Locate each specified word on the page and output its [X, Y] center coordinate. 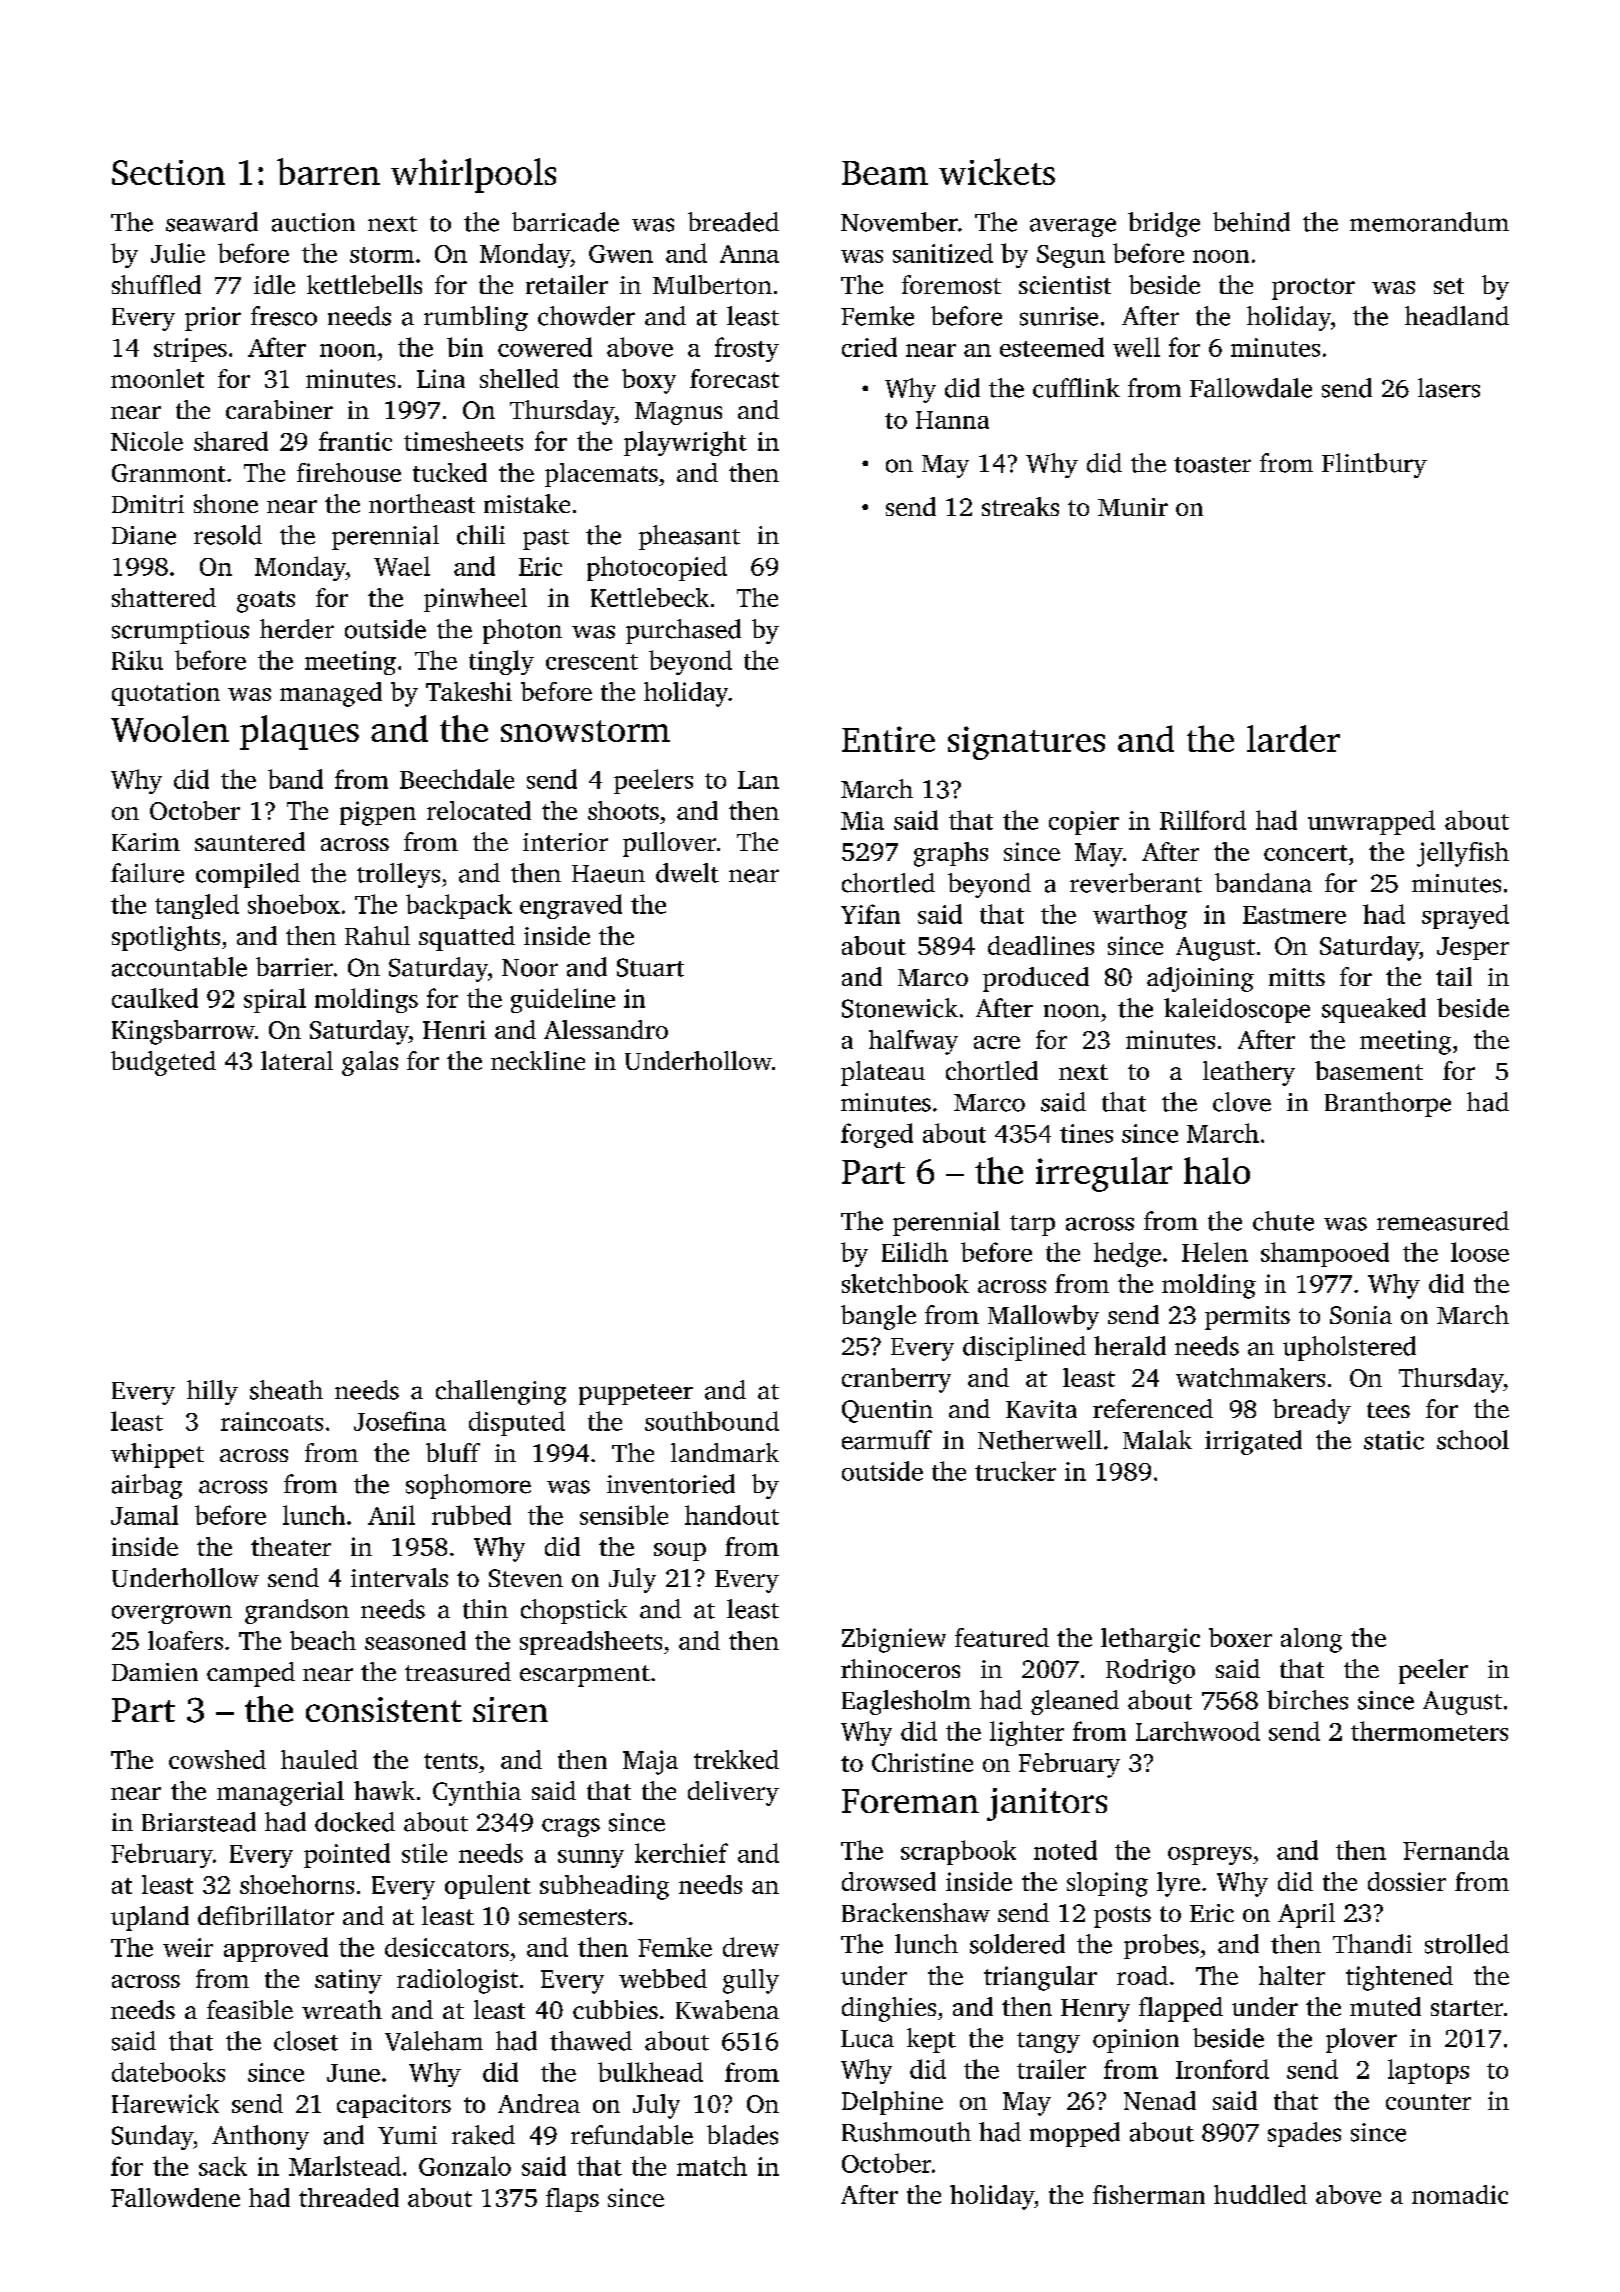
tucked [450, 472]
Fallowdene [175, 2197]
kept [931, 2040]
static [1394, 1440]
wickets [997, 171]
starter [1467, 2008]
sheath [286, 1390]
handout [732, 1515]
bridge [1164, 224]
